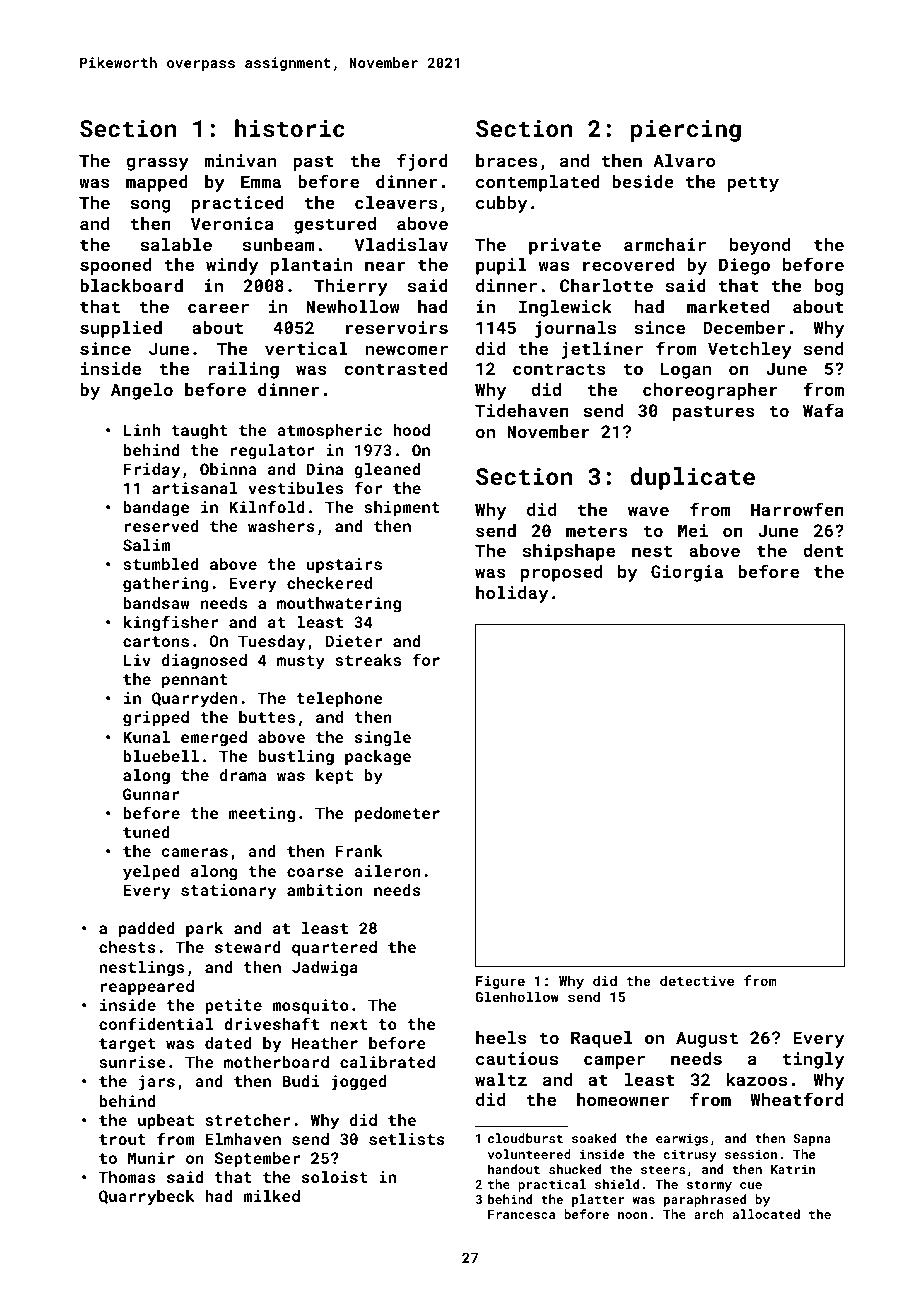 The image size is (924, 1308). What do you see at coordinates (315, 872) in the document?
I see `coarse` at bounding box center [315, 872].
